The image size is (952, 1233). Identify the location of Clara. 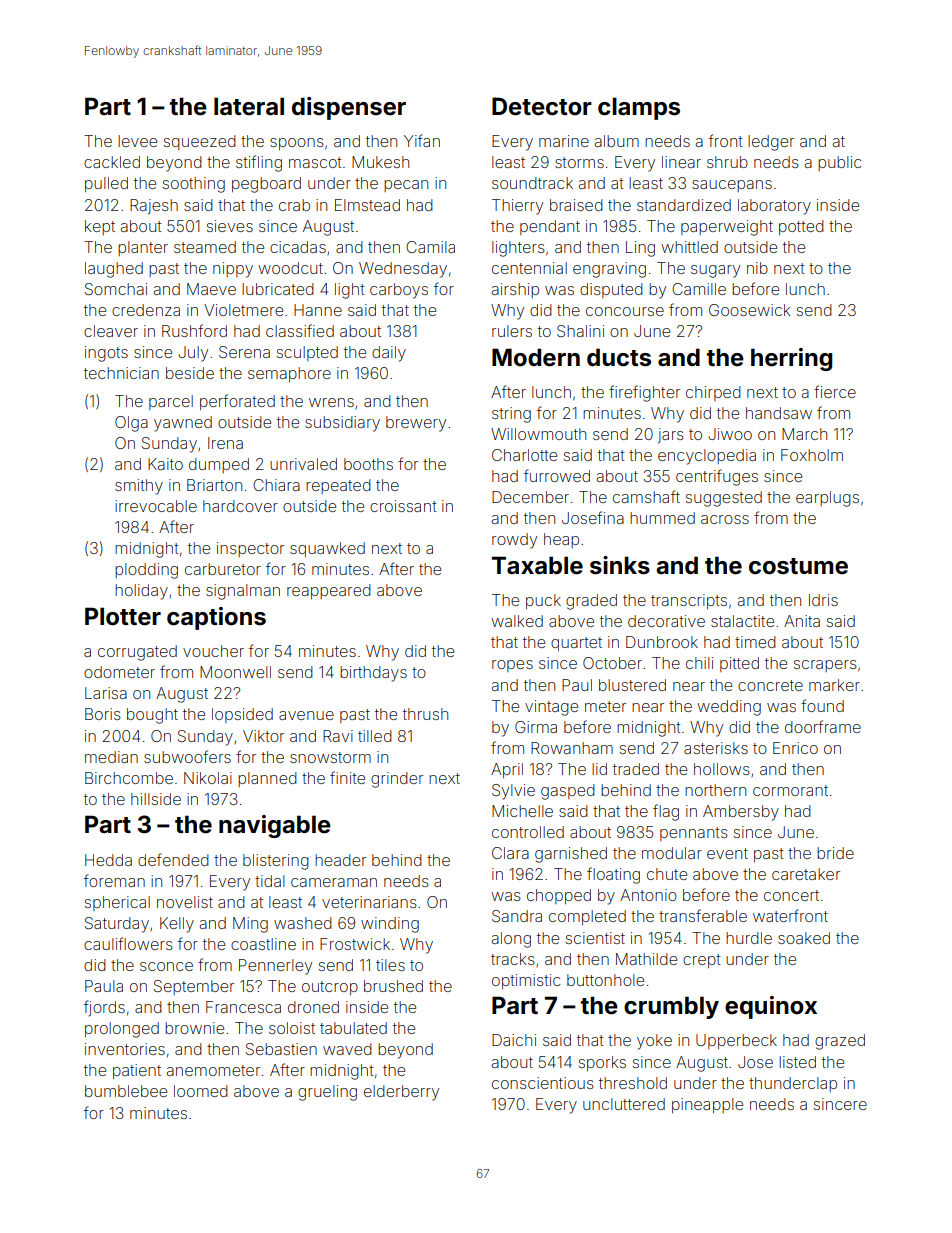
(510, 853).
